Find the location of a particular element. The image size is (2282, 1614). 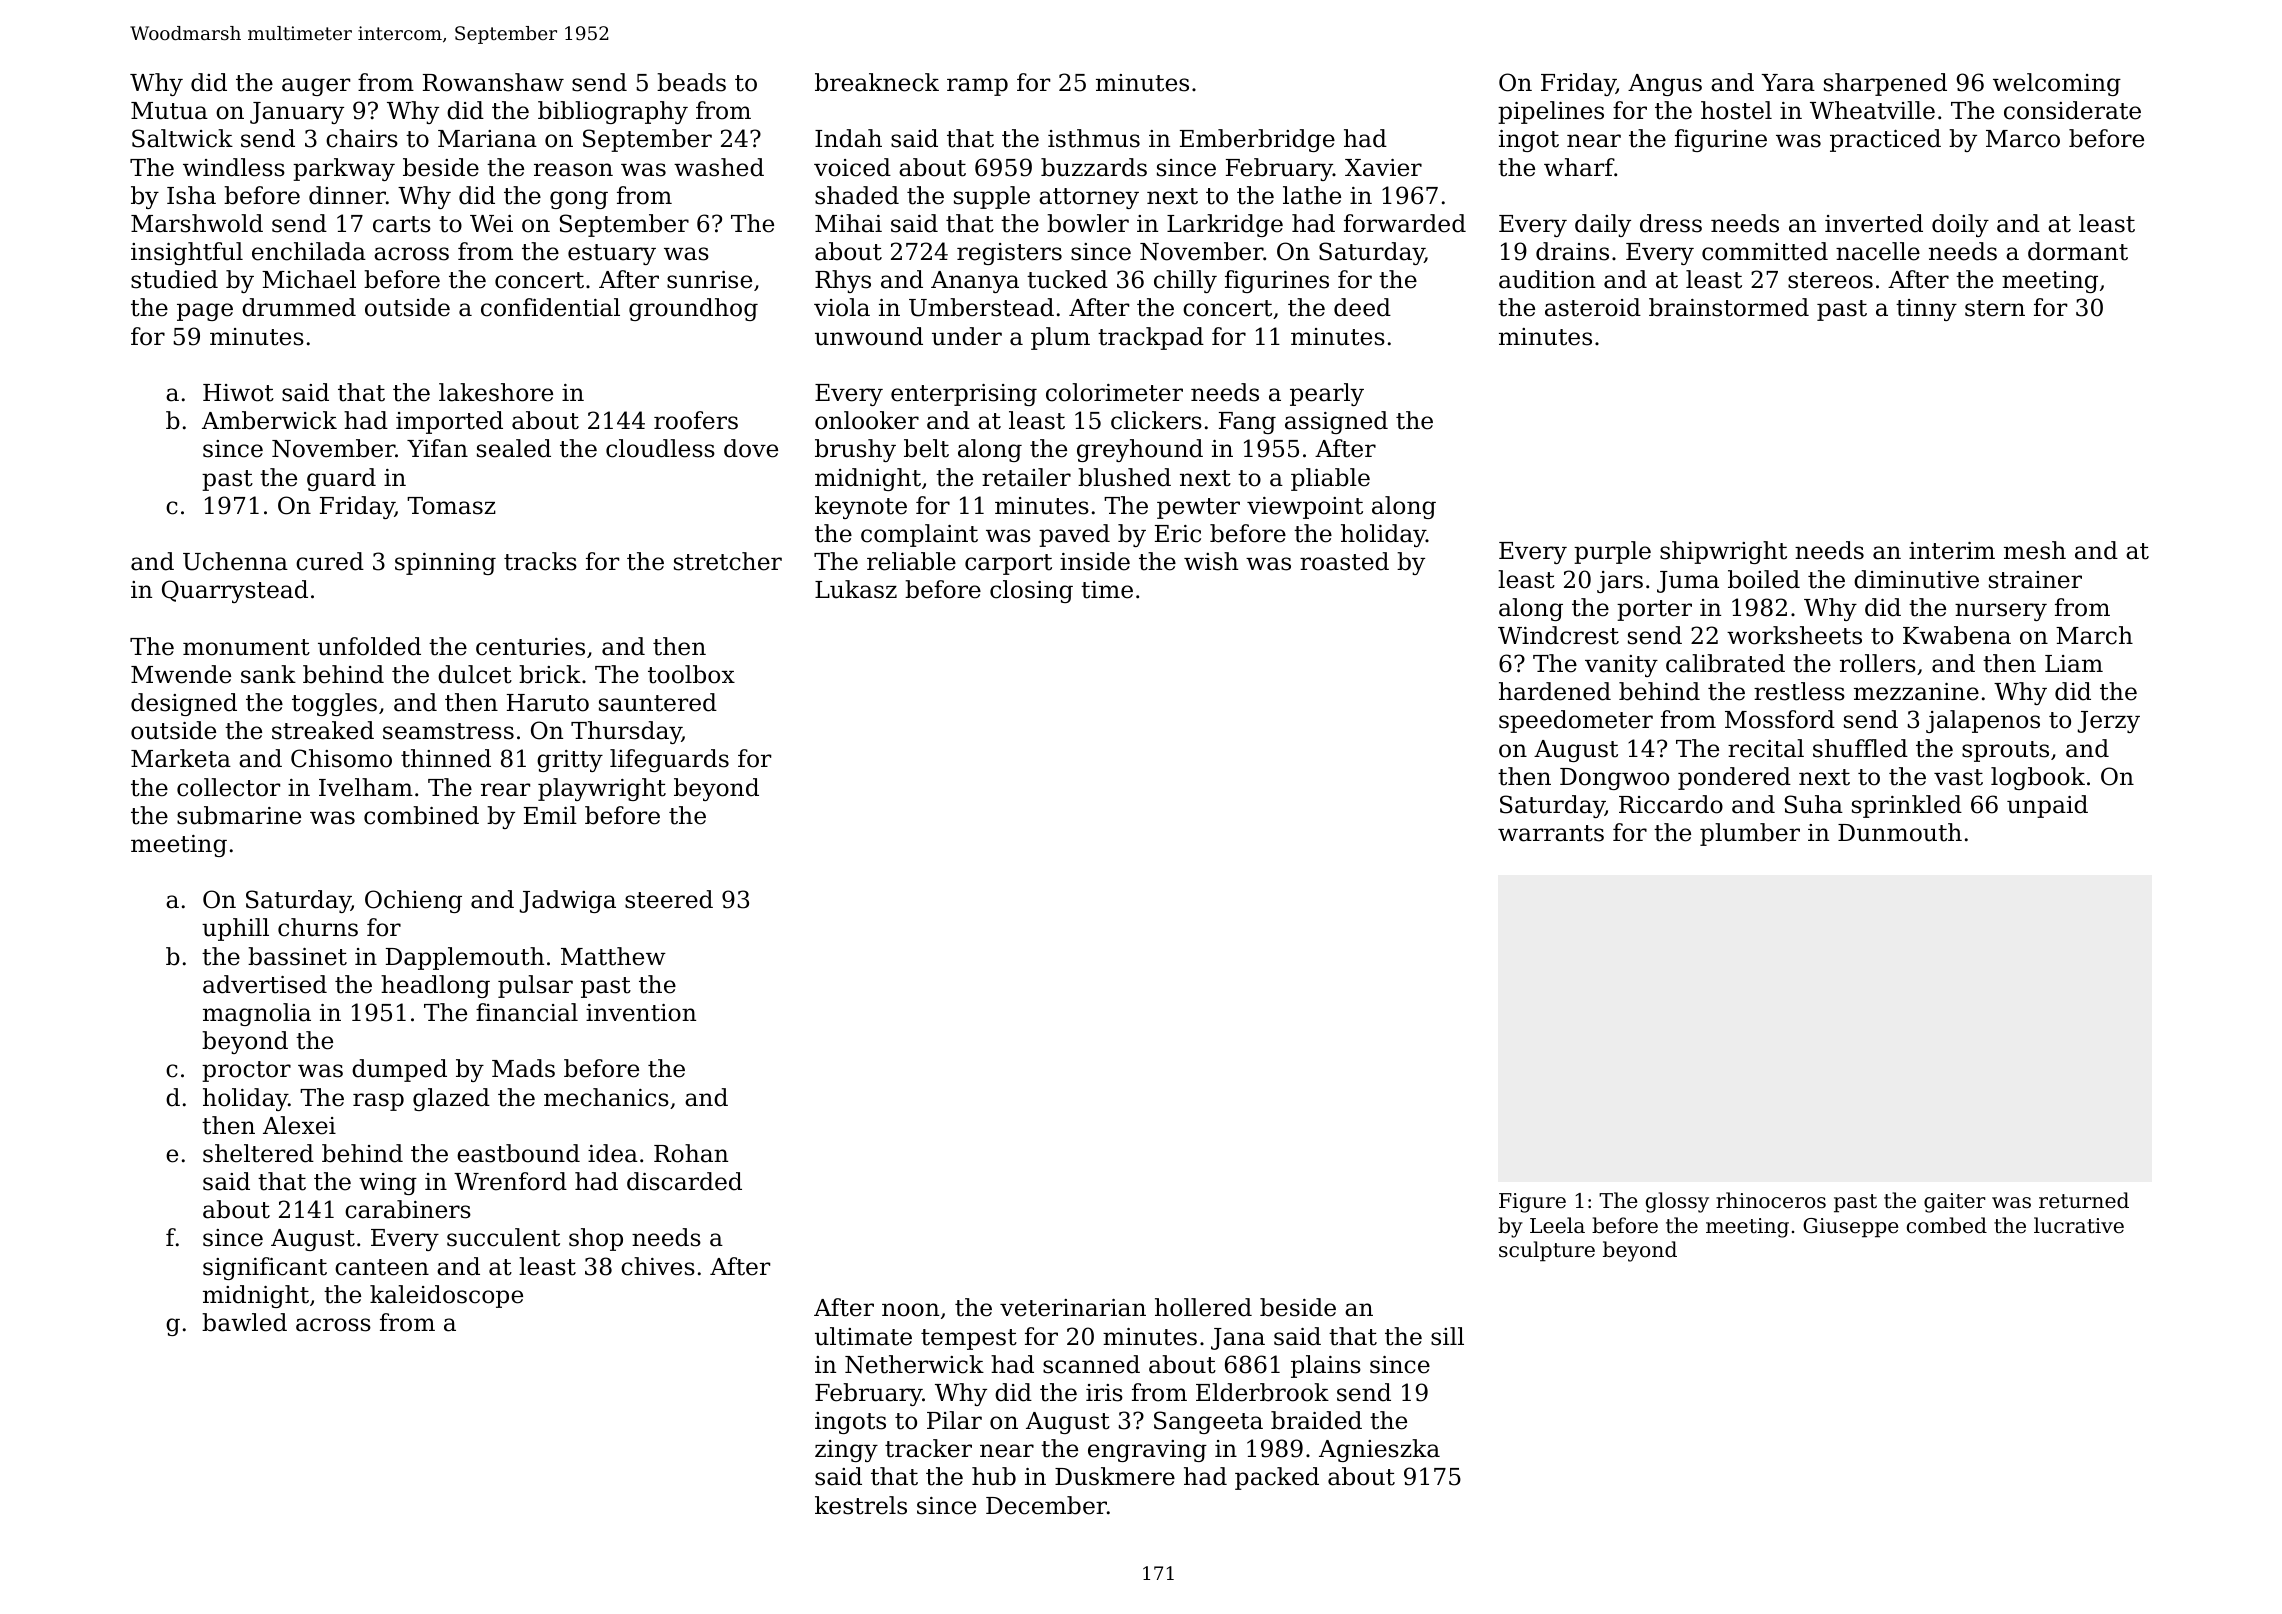

Figure is located at coordinates (1532, 1203).
